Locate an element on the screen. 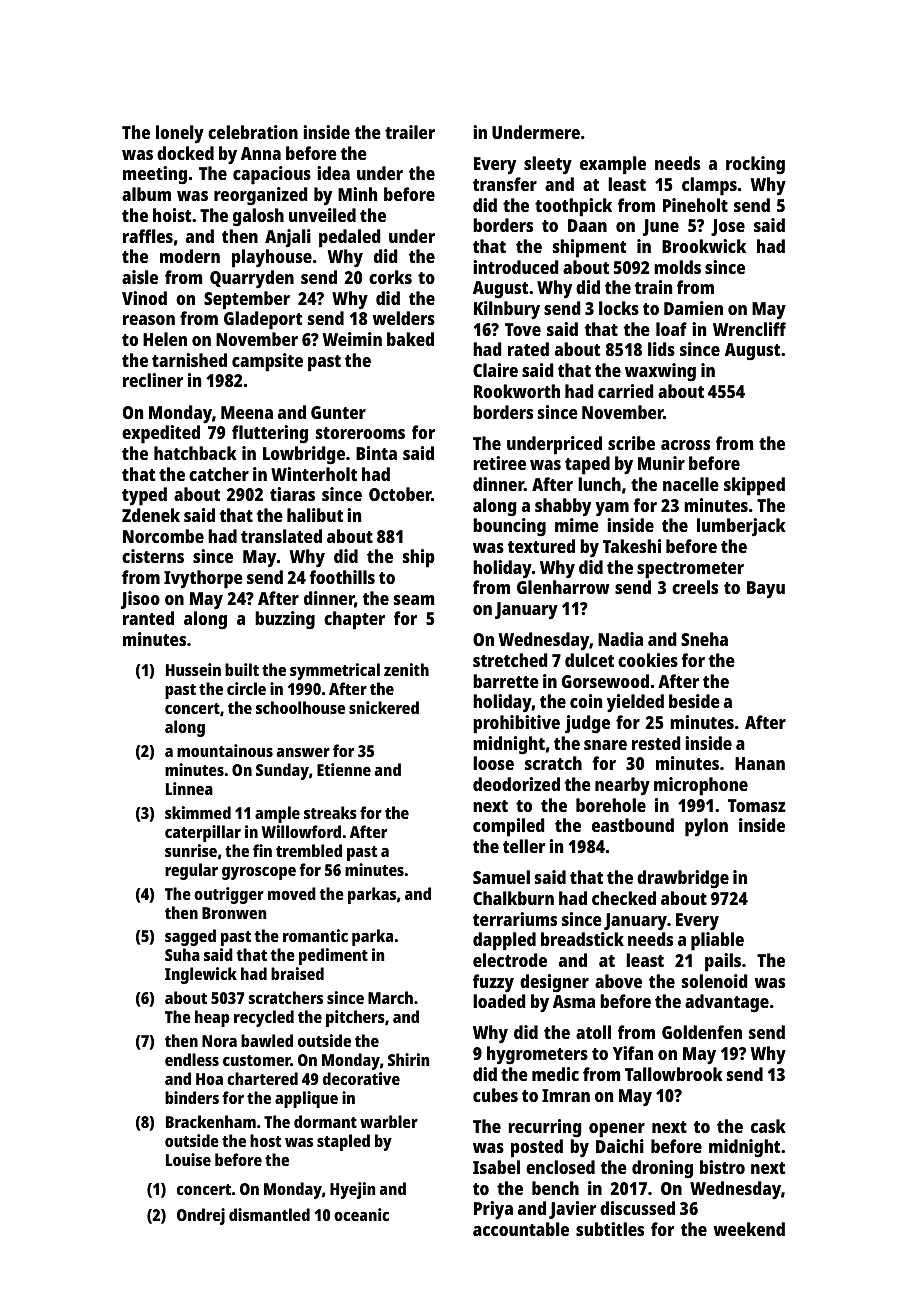 The width and height of the screenshot is (908, 1316). baked is located at coordinates (410, 339).
